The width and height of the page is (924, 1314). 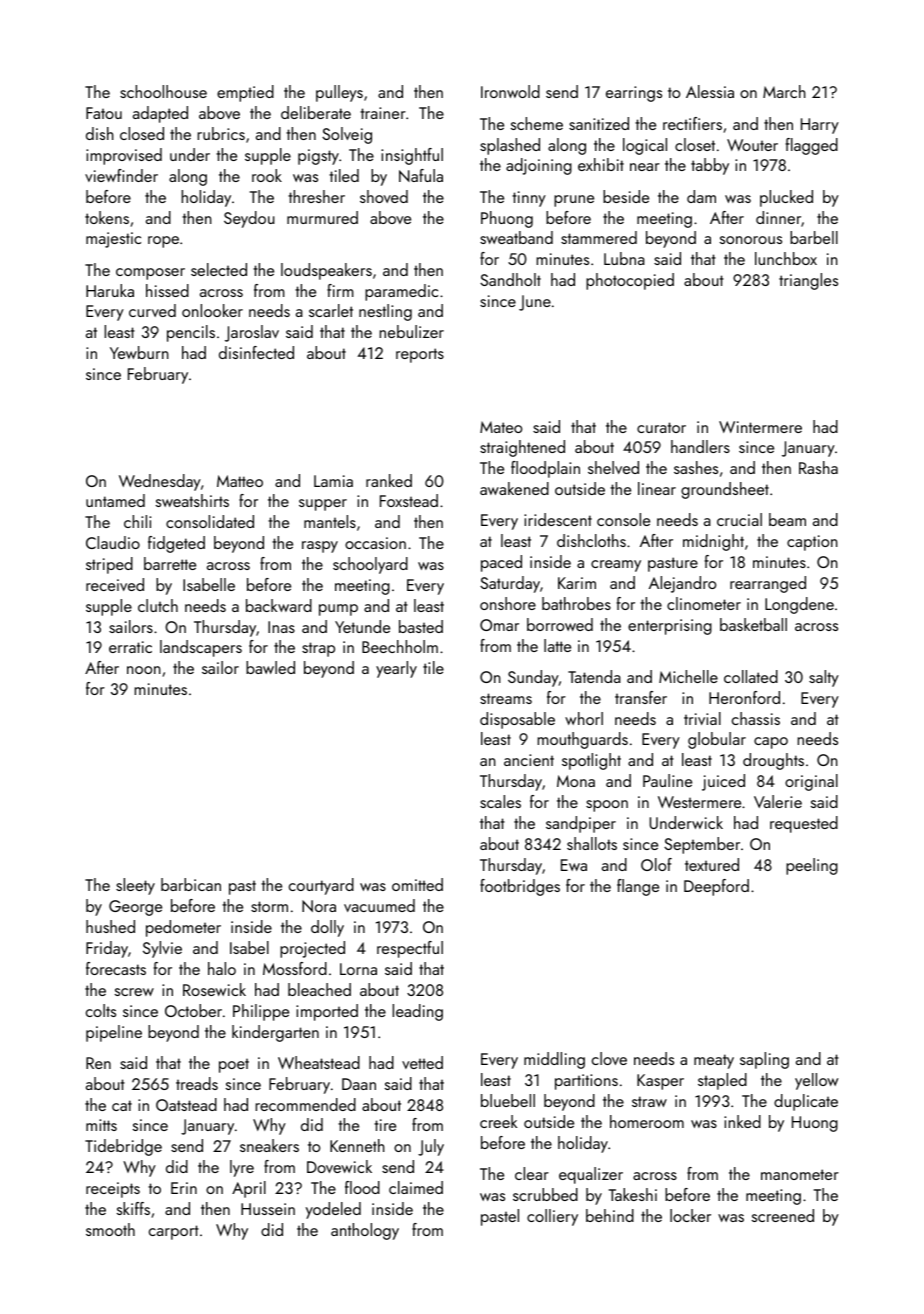 I want to click on March, so click(x=784, y=91).
